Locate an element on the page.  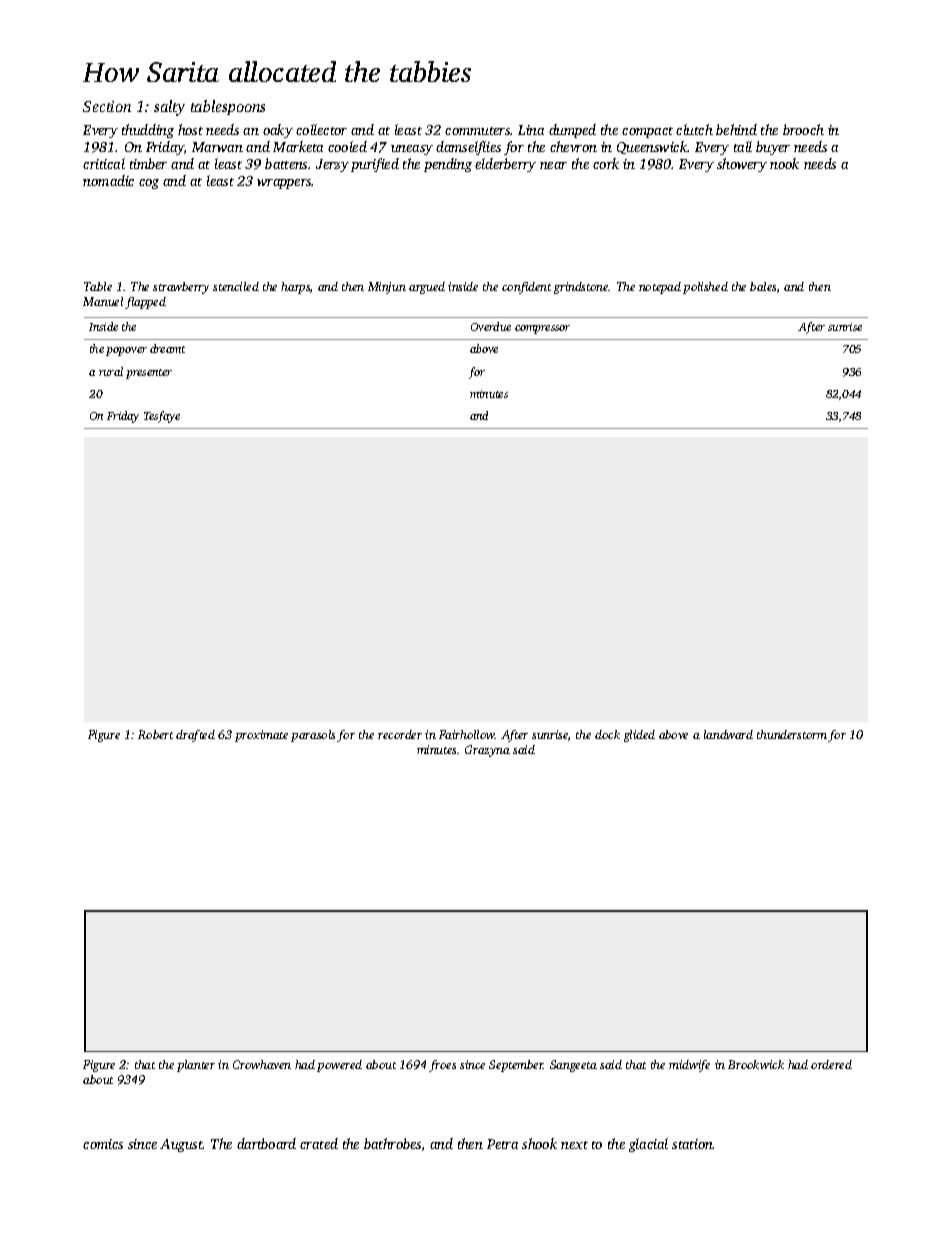
Tesfaye is located at coordinates (162, 417).
